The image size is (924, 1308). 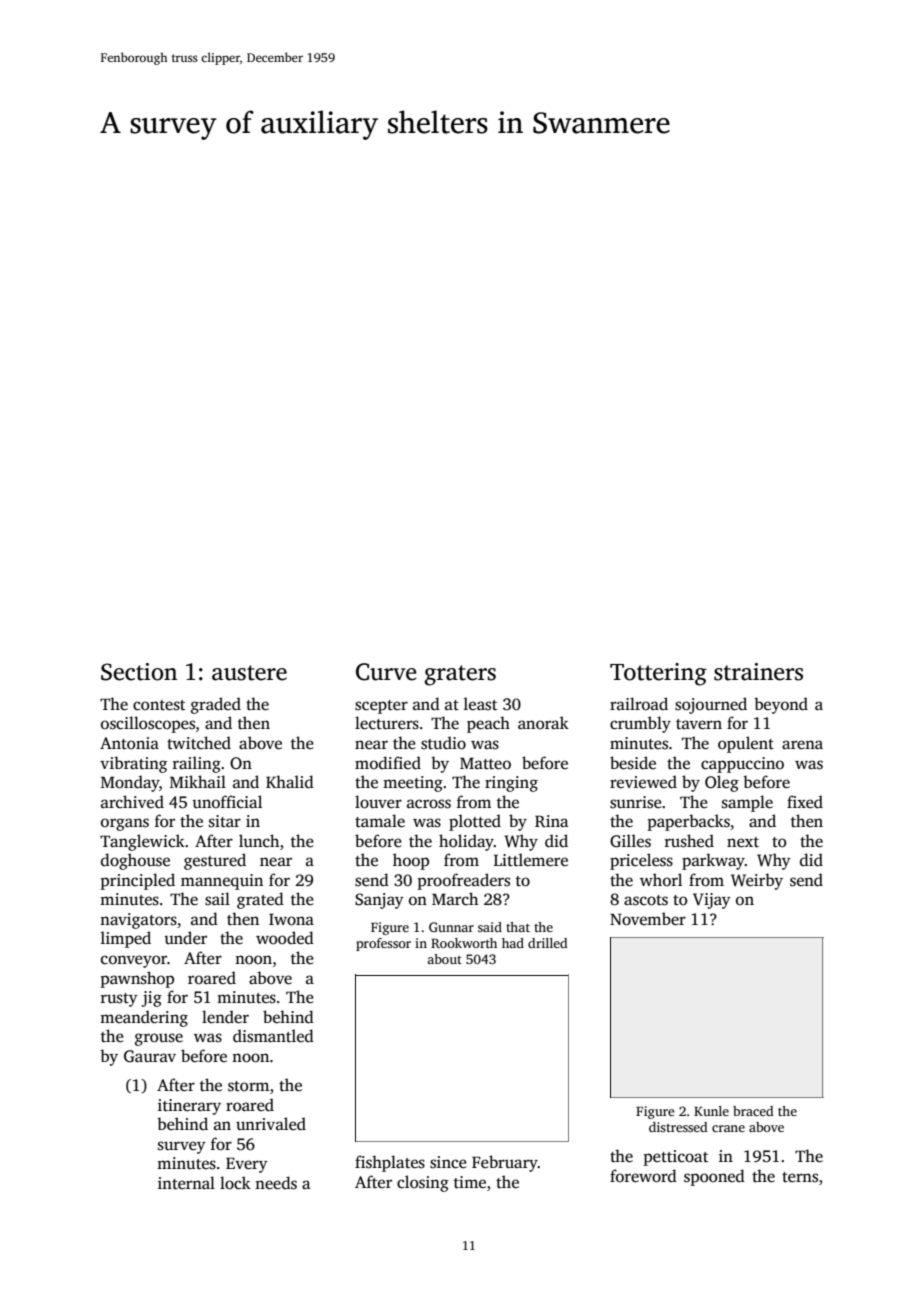 I want to click on dismantled, so click(x=273, y=1036).
